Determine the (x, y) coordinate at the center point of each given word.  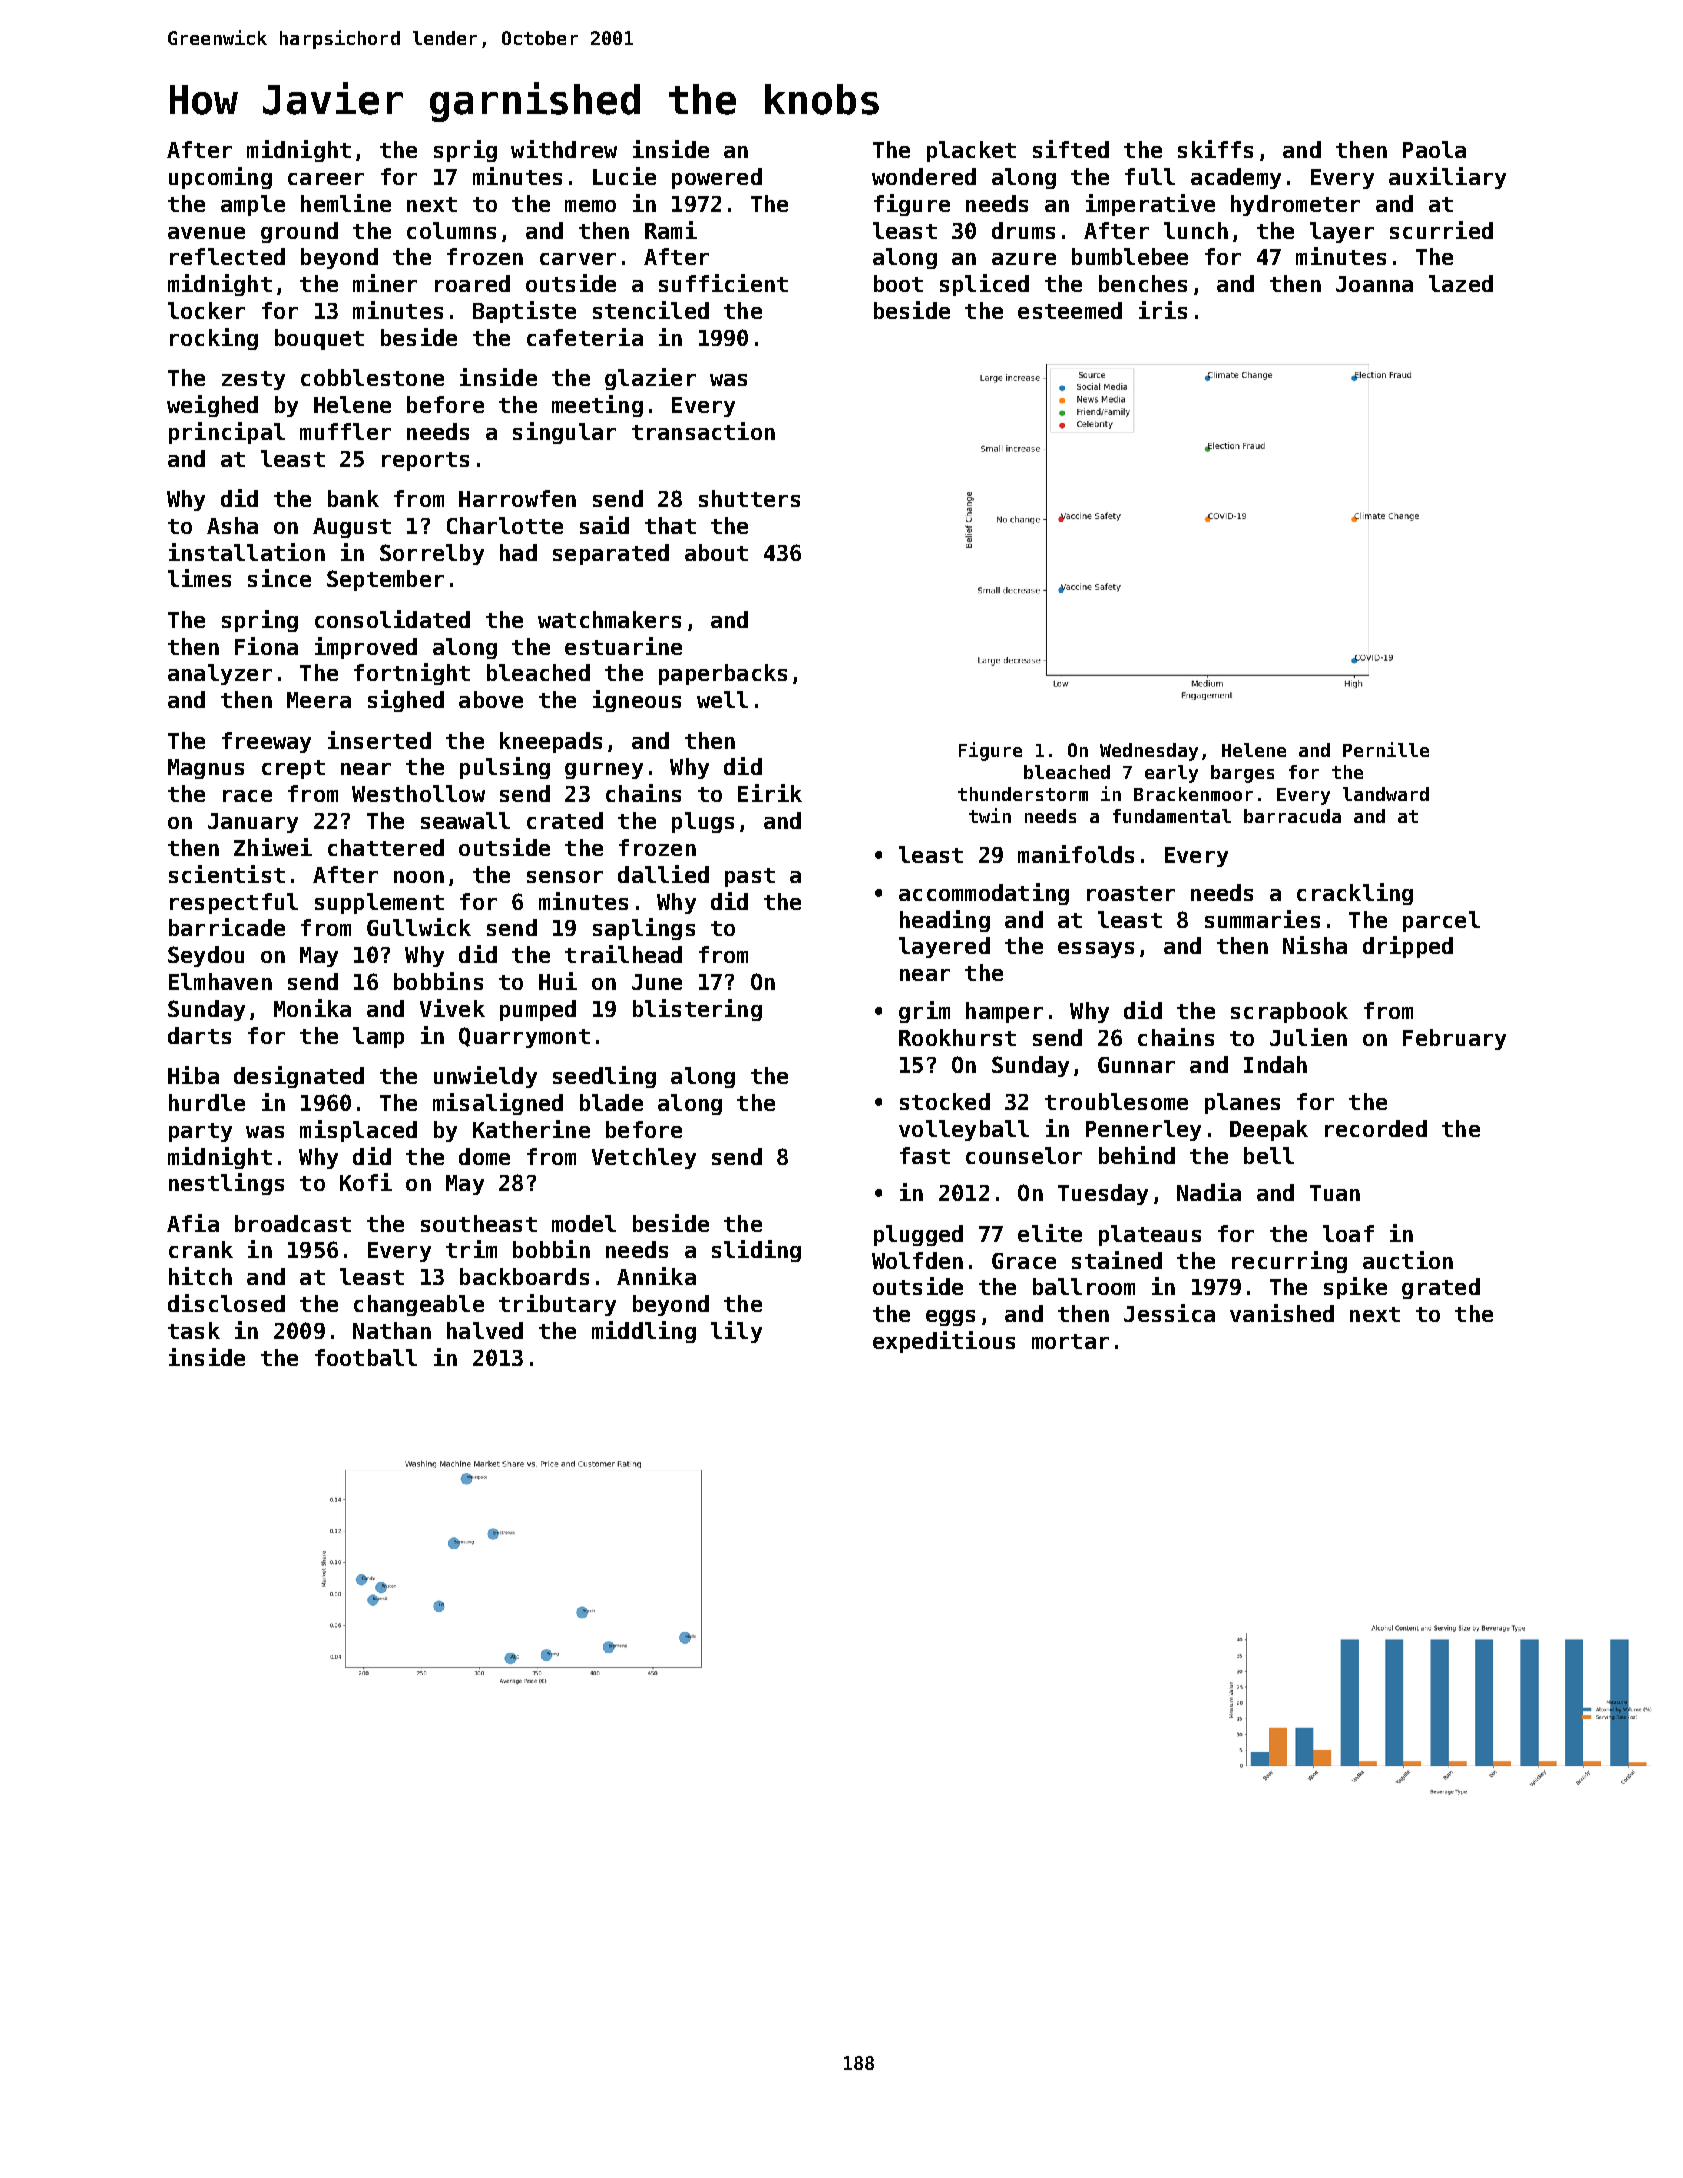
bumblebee (1130, 256)
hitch (200, 1276)
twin (990, 815)
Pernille (1386, 749)
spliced (984, 285)
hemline (346, 203)
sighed (406, 701)
